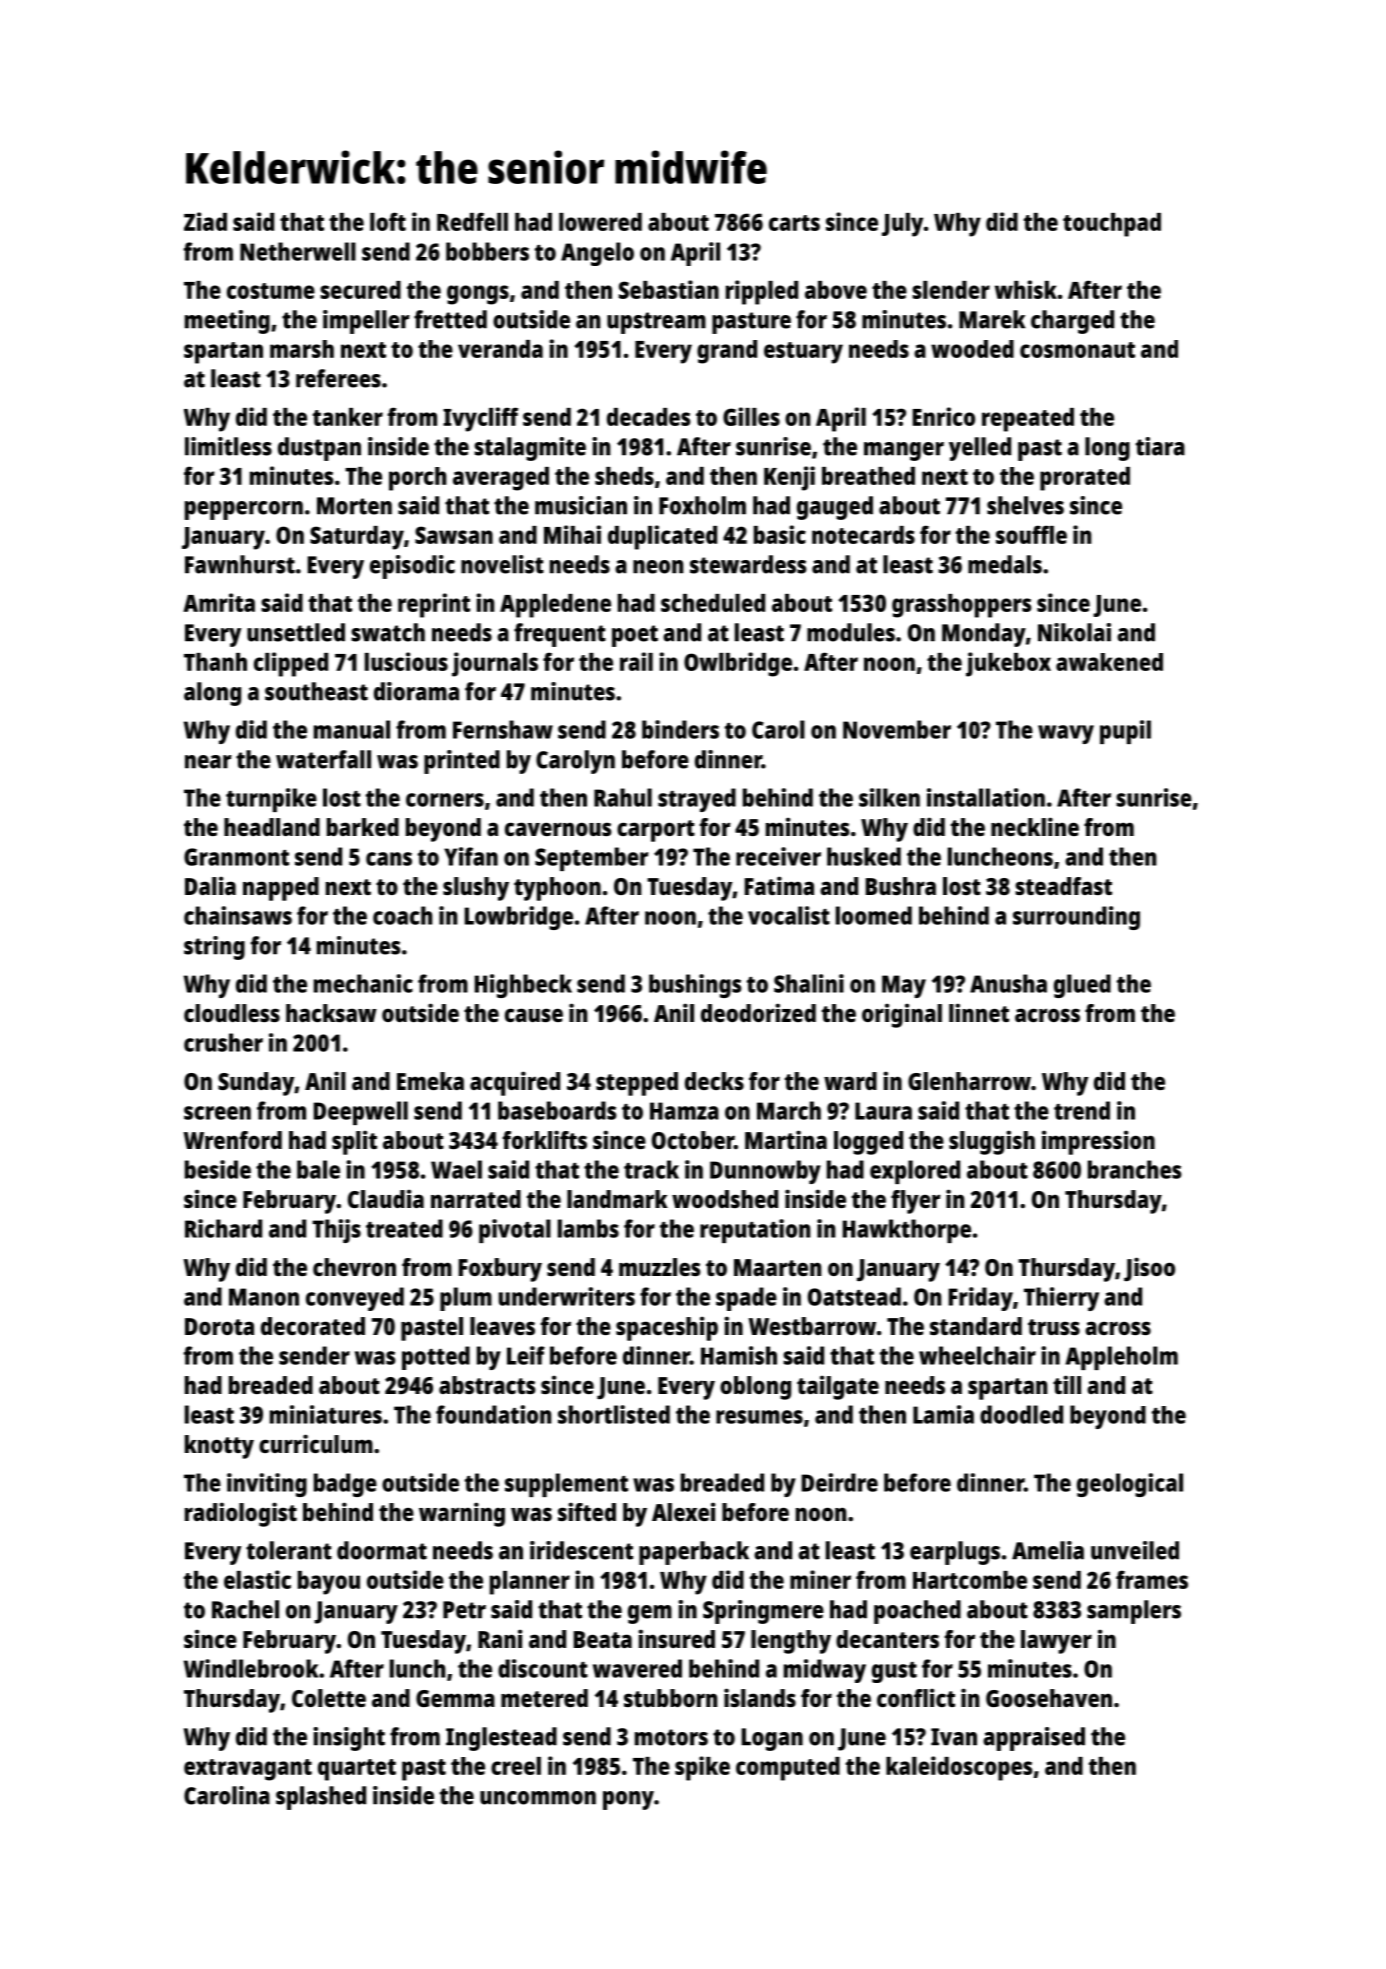 The image size is (1386, 1969). What do you see at coordinates (1112, 225) in the screenshot?
I see `touchpad` at bounding box center [1112, 225].
